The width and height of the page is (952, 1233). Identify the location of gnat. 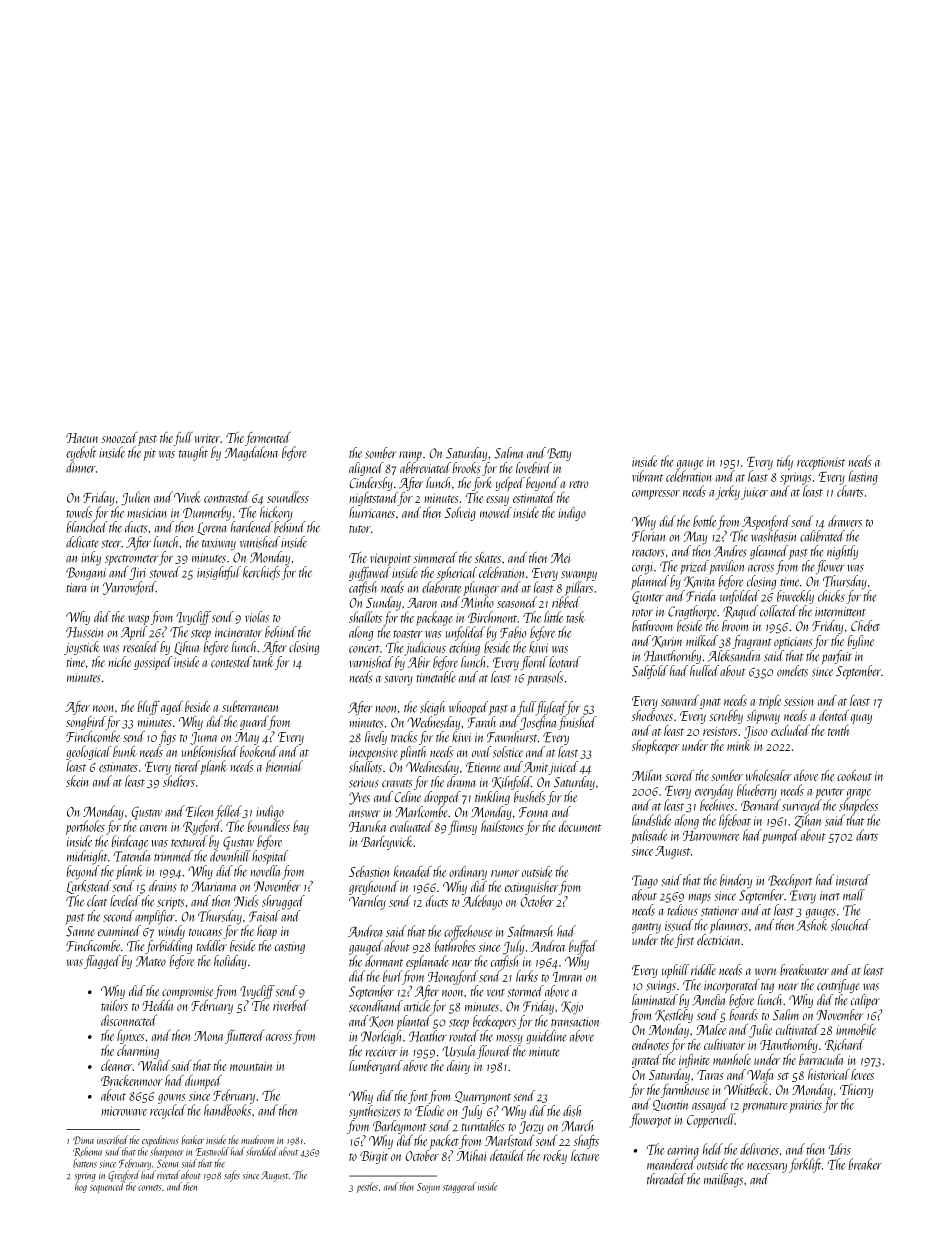
(710, 703).
